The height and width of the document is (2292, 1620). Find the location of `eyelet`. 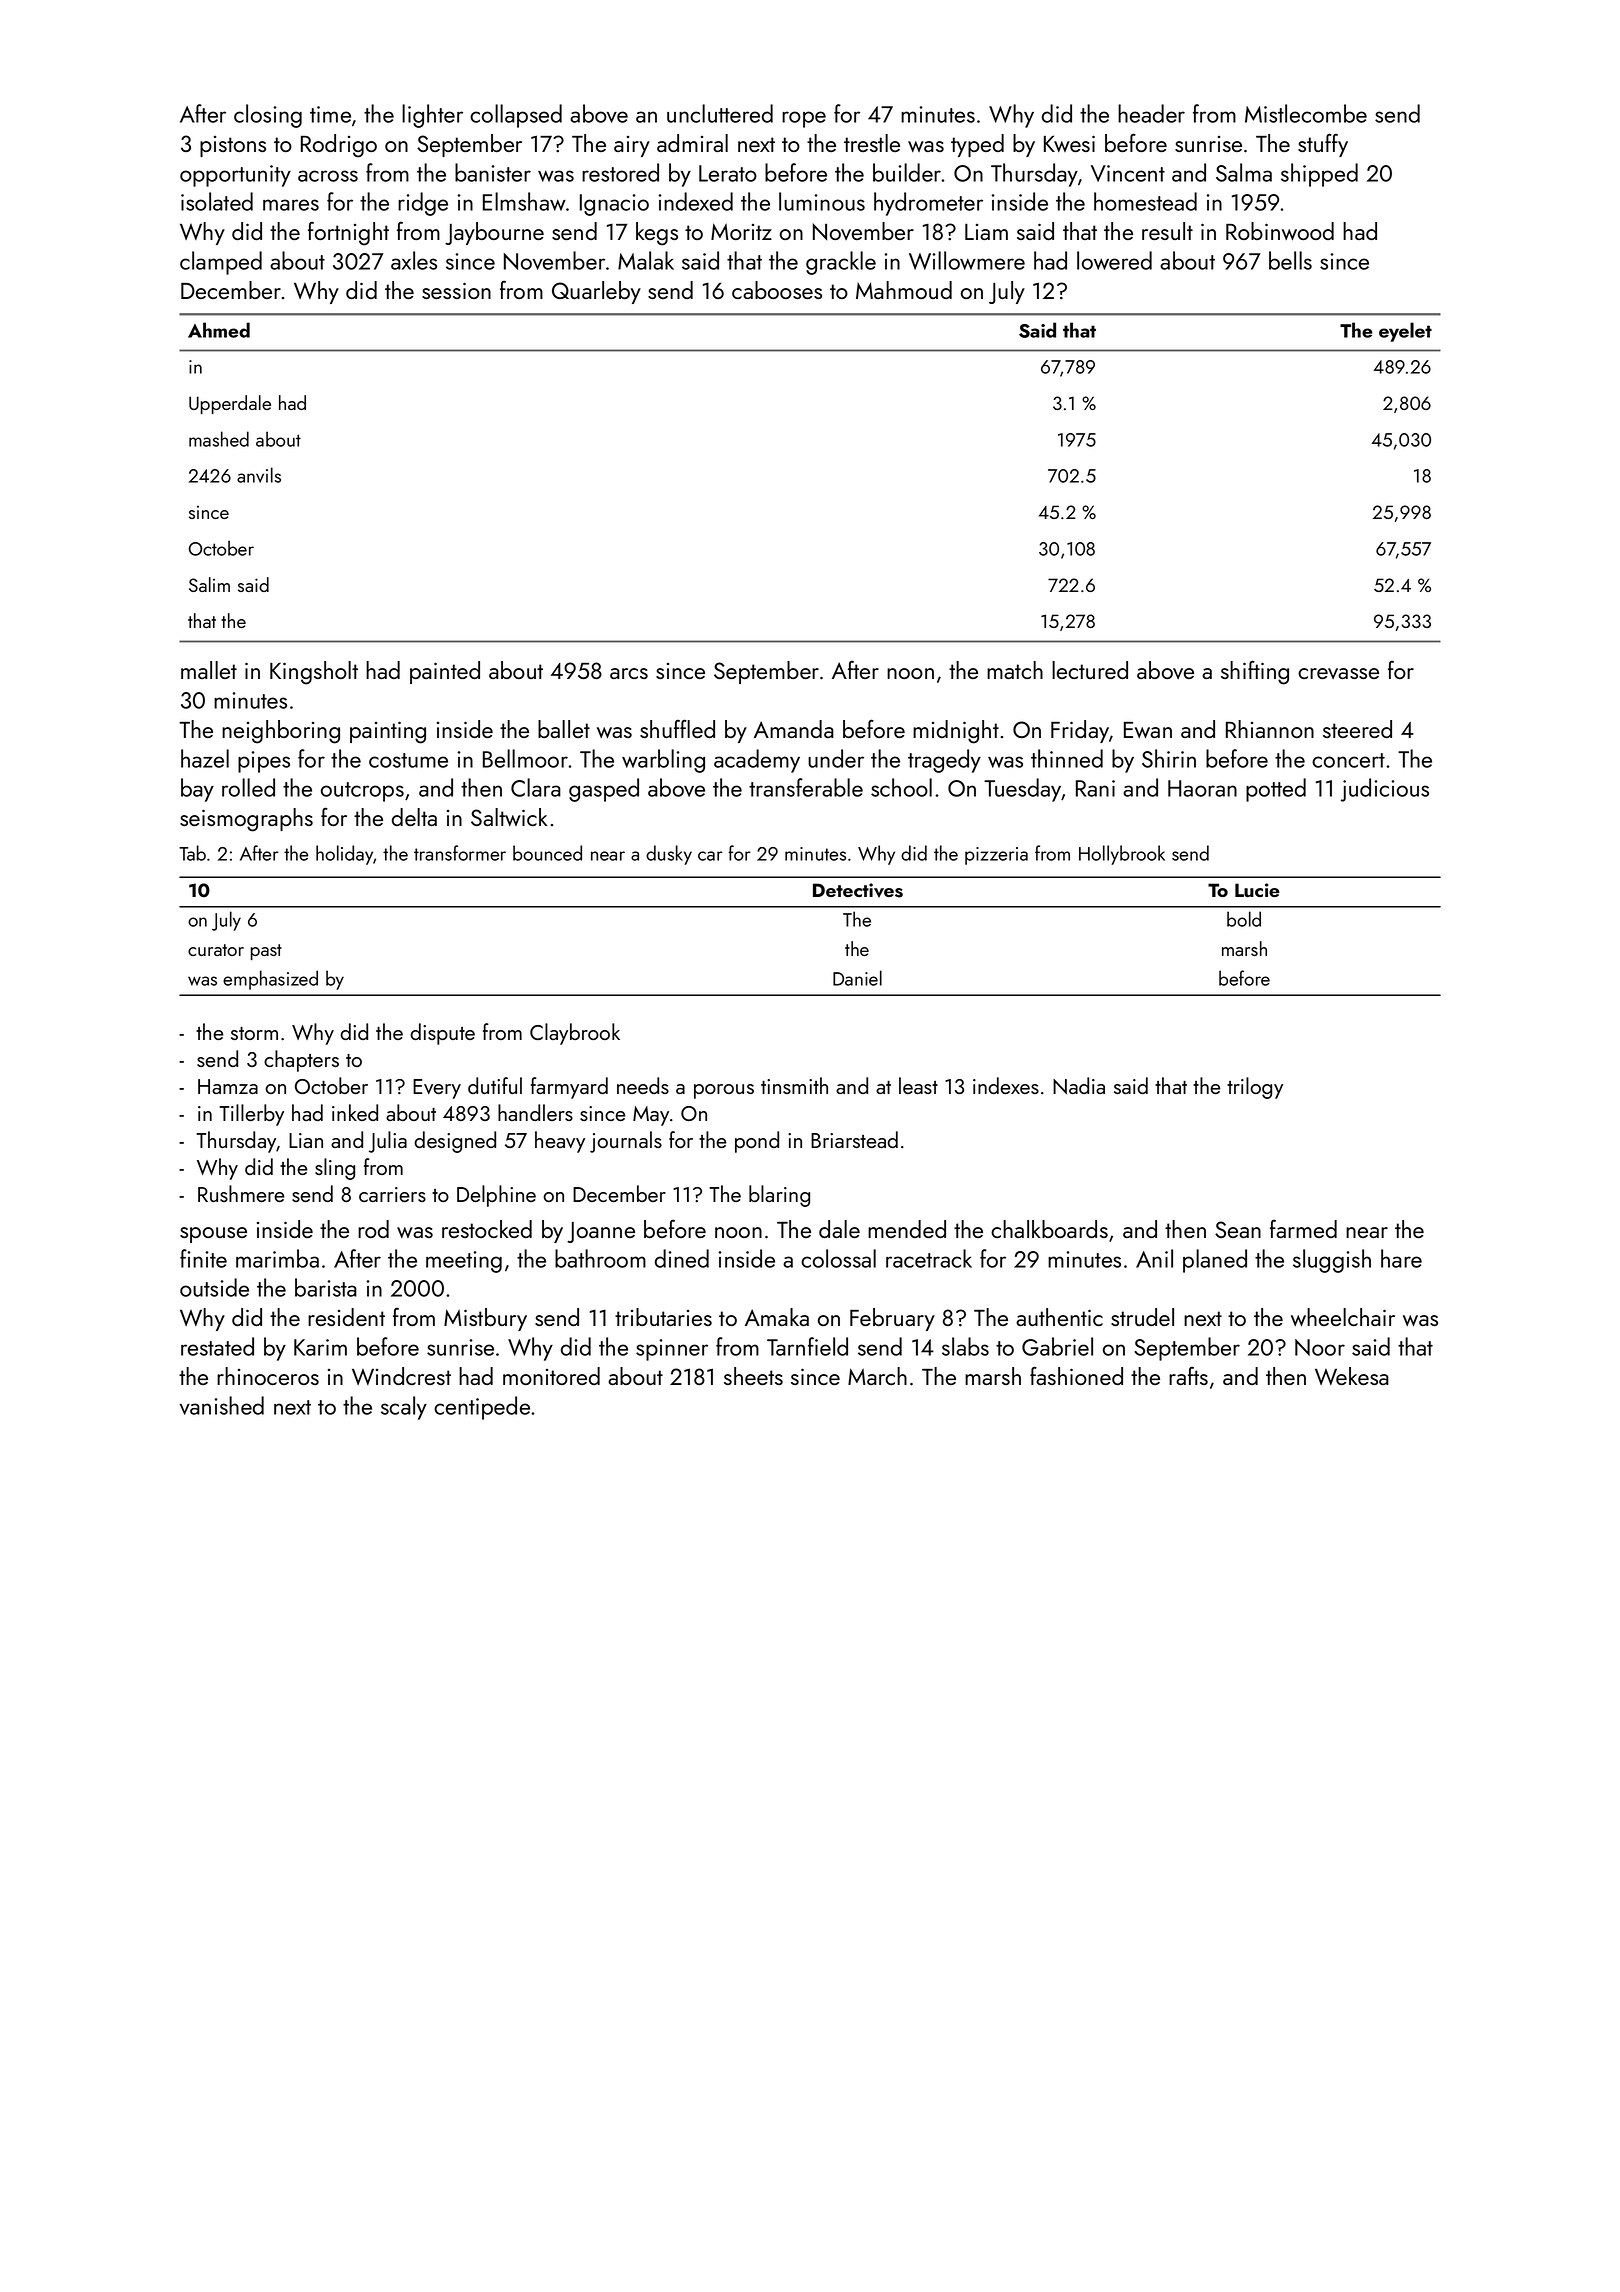

eyelet is located at coordinates (1405, 332).
